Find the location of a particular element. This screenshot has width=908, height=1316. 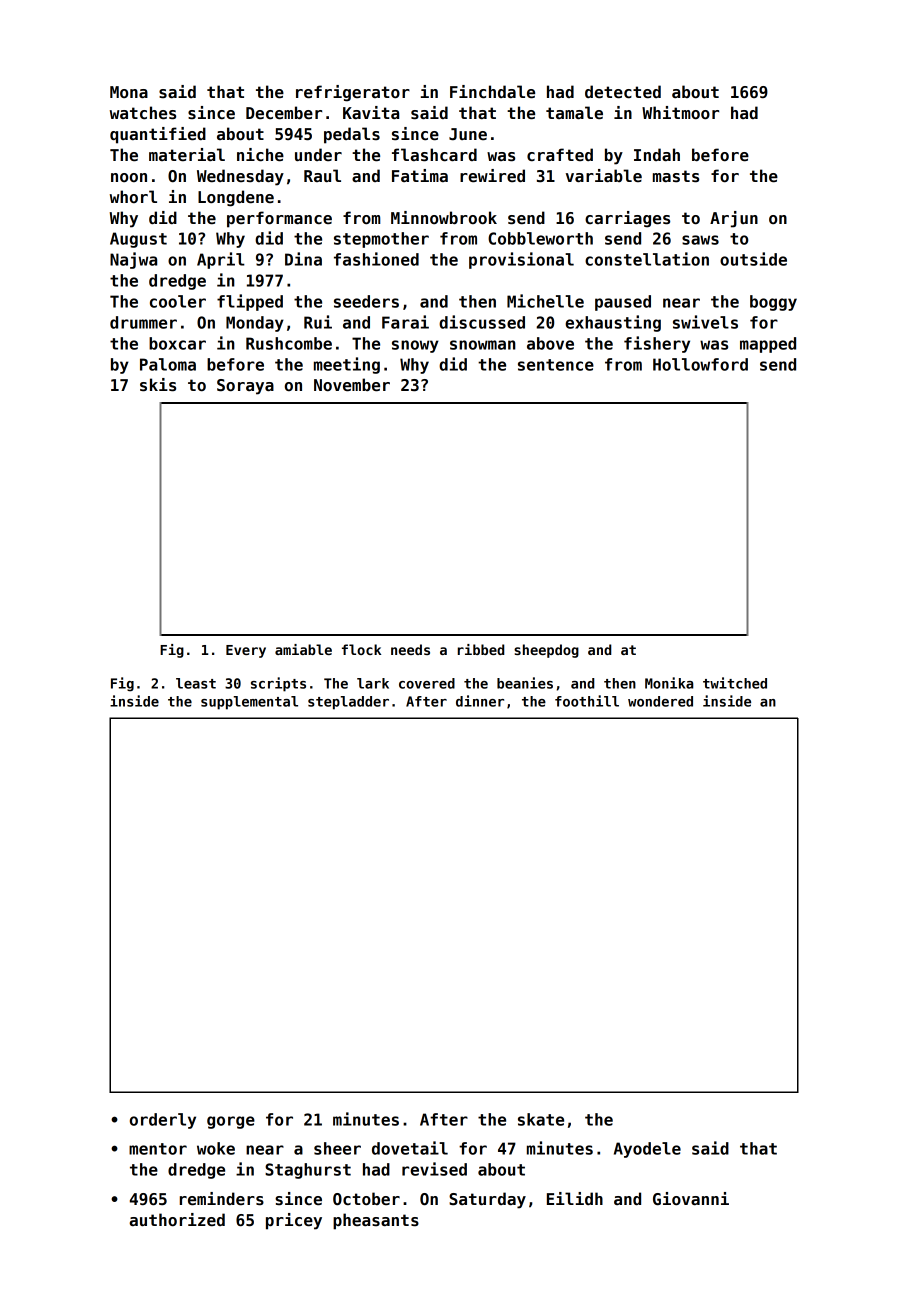

pheasants is located at coordinates (376, 1221).
